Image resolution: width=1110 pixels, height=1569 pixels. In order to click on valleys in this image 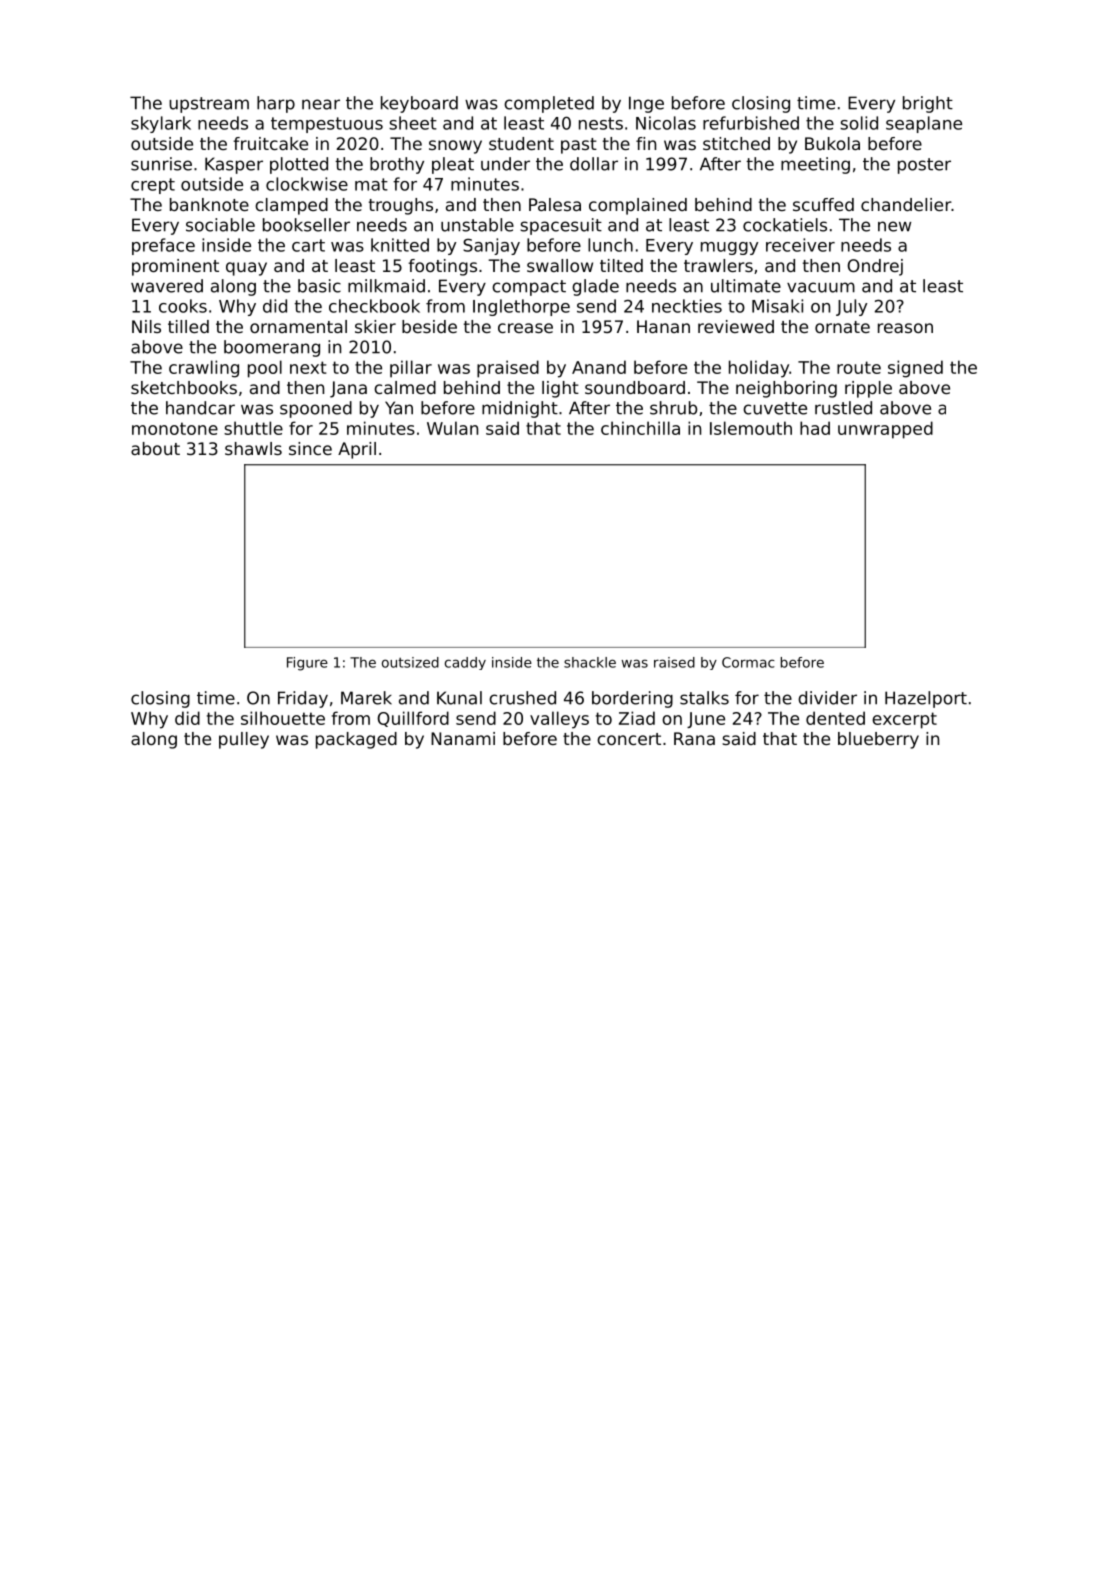, I will do `click(559, 720)`.
